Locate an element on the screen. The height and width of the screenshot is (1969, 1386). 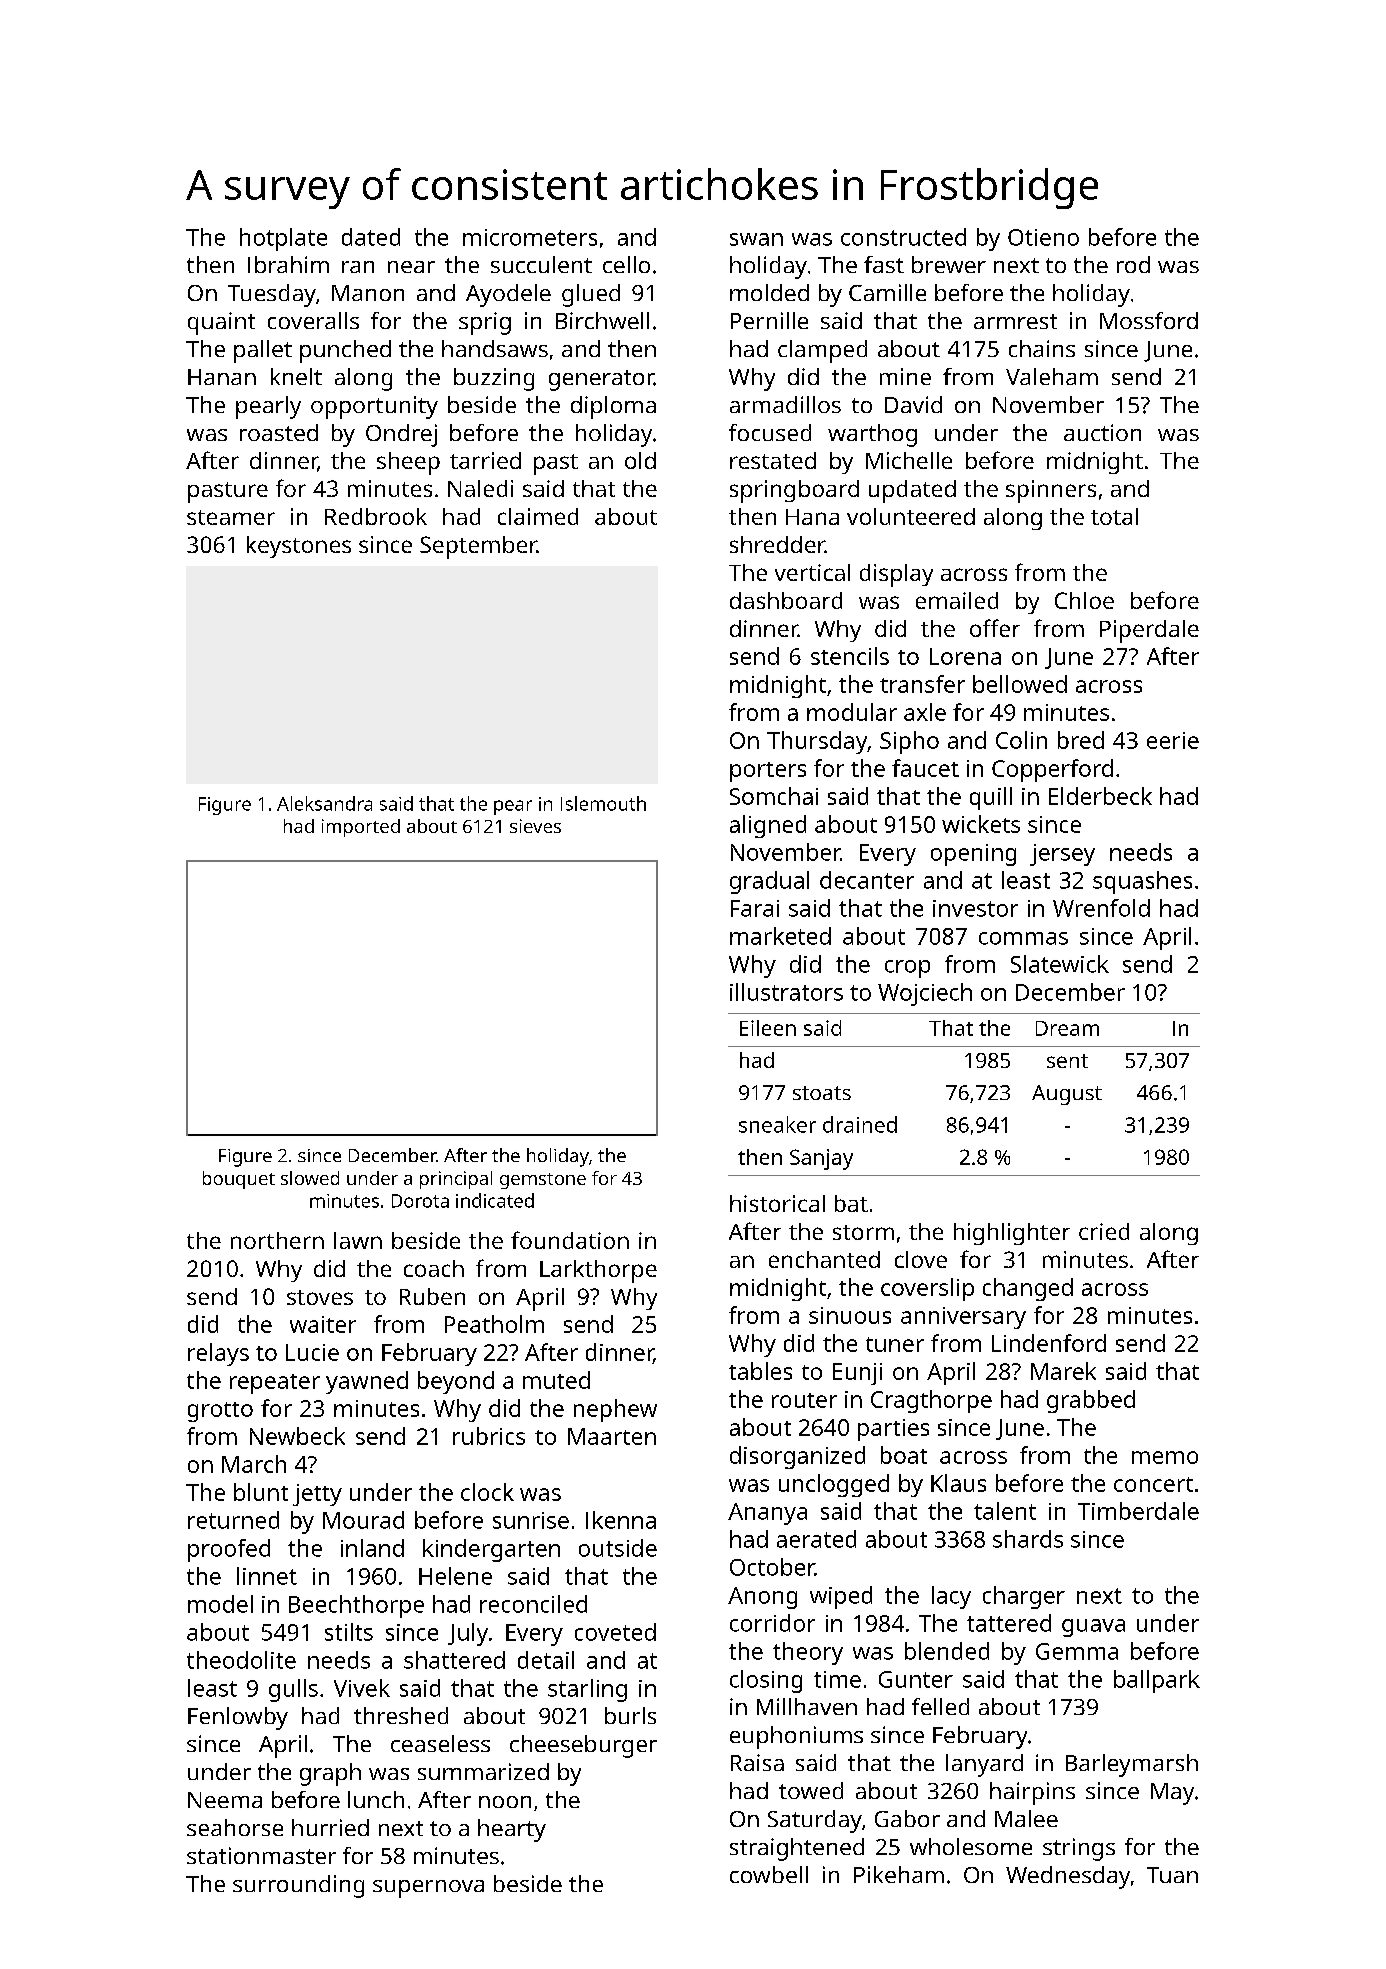
Eileen is located at coordinates (768, 1028).
